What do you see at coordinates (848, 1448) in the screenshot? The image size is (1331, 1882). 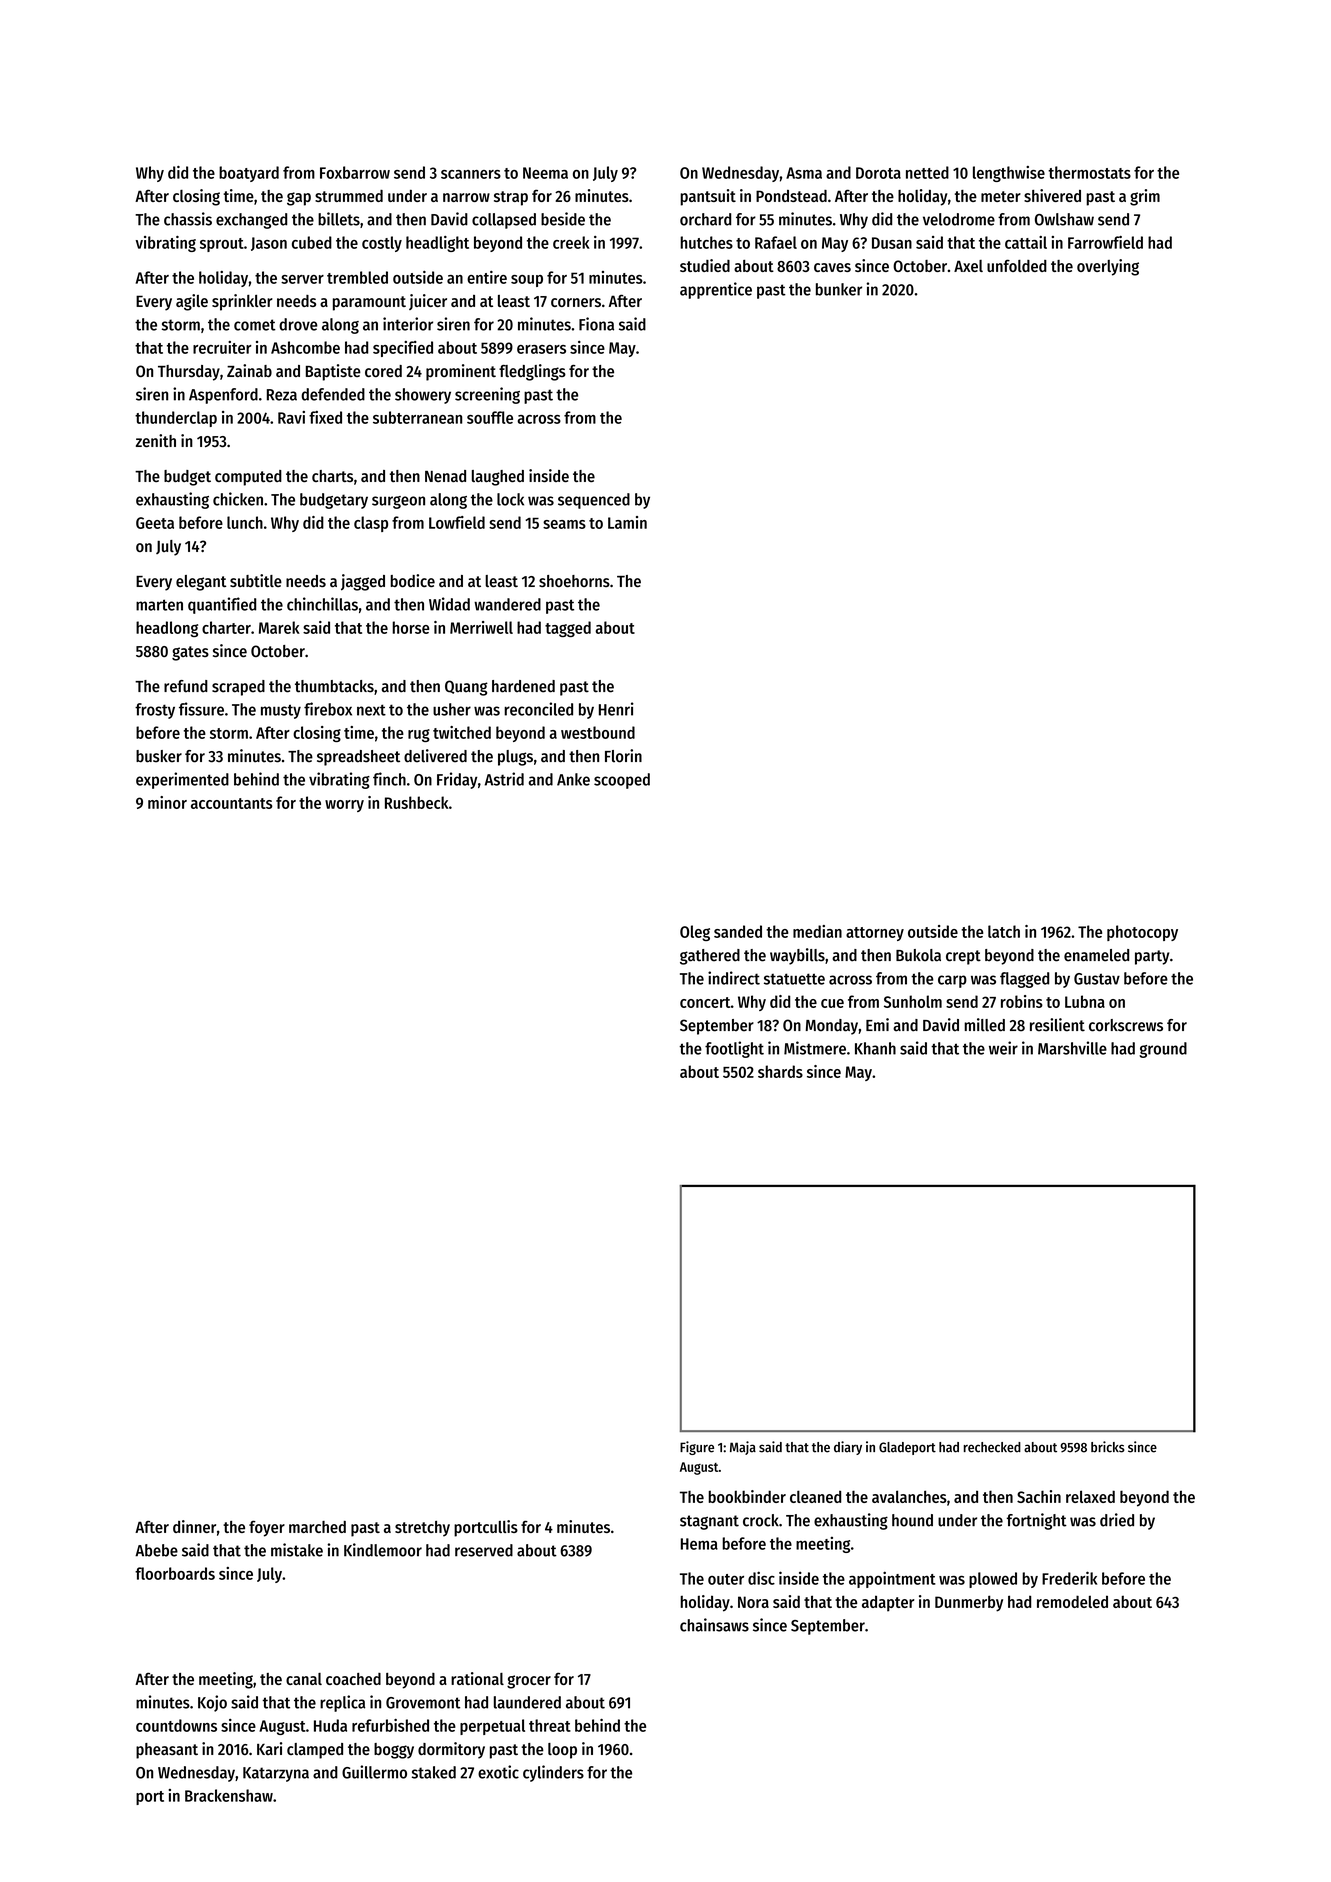 I see `diary` at bounding box center [848, 1448].
